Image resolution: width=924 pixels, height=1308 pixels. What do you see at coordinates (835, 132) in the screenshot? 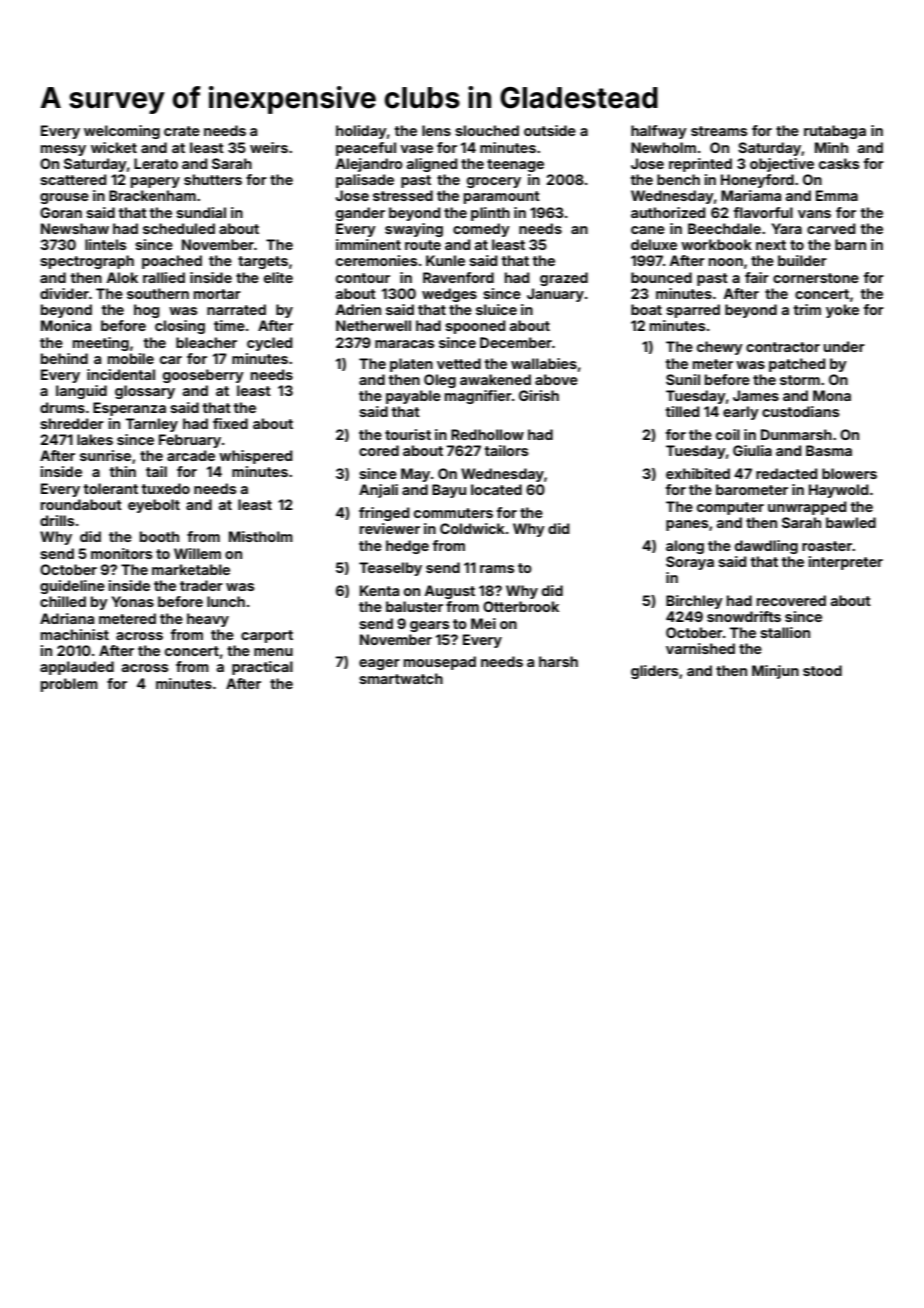
I see `rutabaga` at bounding box center [835, 132].
